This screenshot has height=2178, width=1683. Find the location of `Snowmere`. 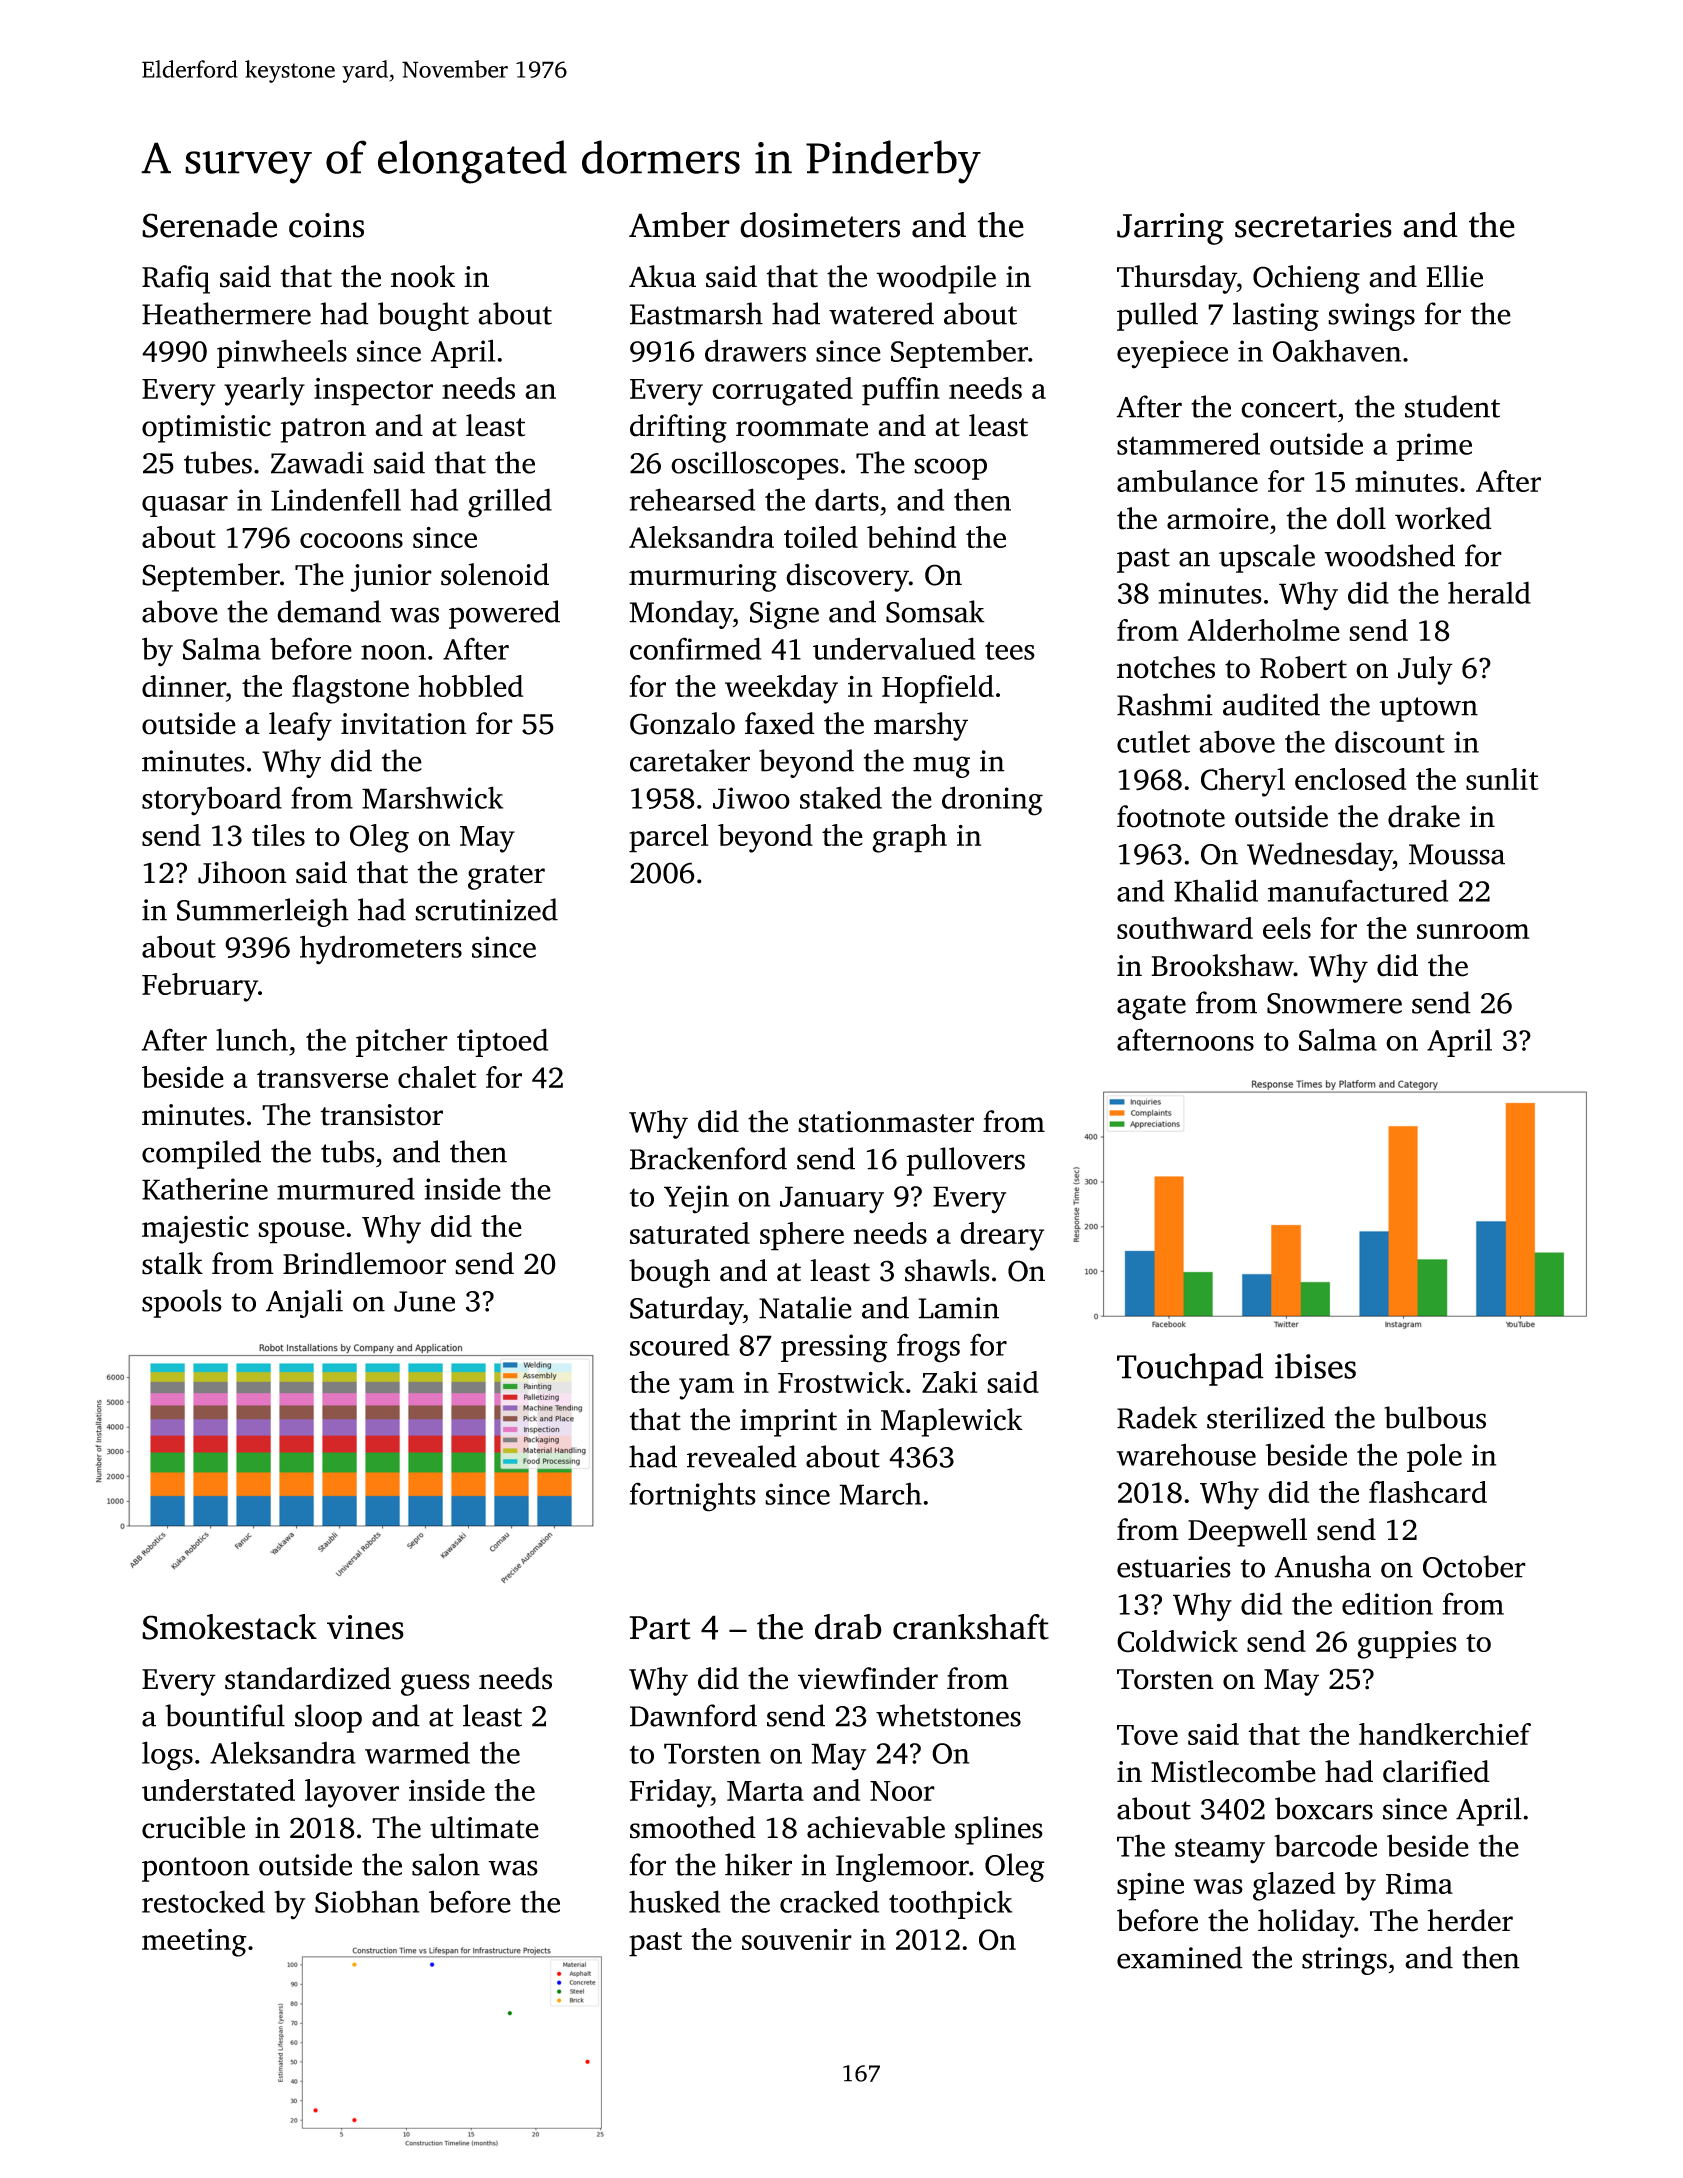

Snowmere is located at coordinates (1334, 1003).
